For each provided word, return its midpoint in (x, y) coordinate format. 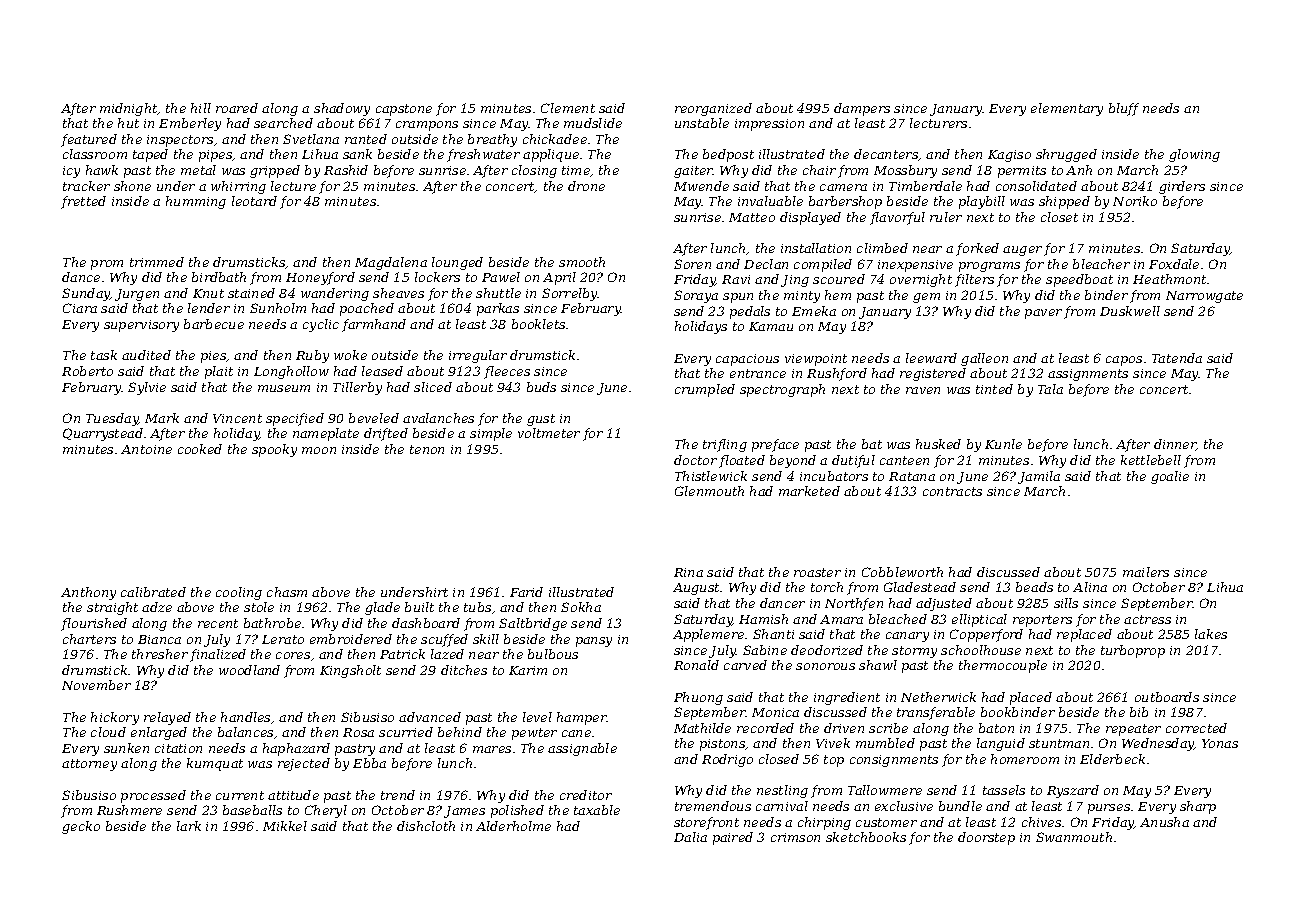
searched (283, 123)
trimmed (157, 262)
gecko (81, 827)
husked (938, 444)
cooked (200, 449)
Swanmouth (1074, 837)
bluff (1124, 109)
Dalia (690, 837)
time (576, 170)
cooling (239, 593)
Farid (526, 592)
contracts (952, 491)
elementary (1067, 109)
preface (775, 445)
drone (586, 186)
